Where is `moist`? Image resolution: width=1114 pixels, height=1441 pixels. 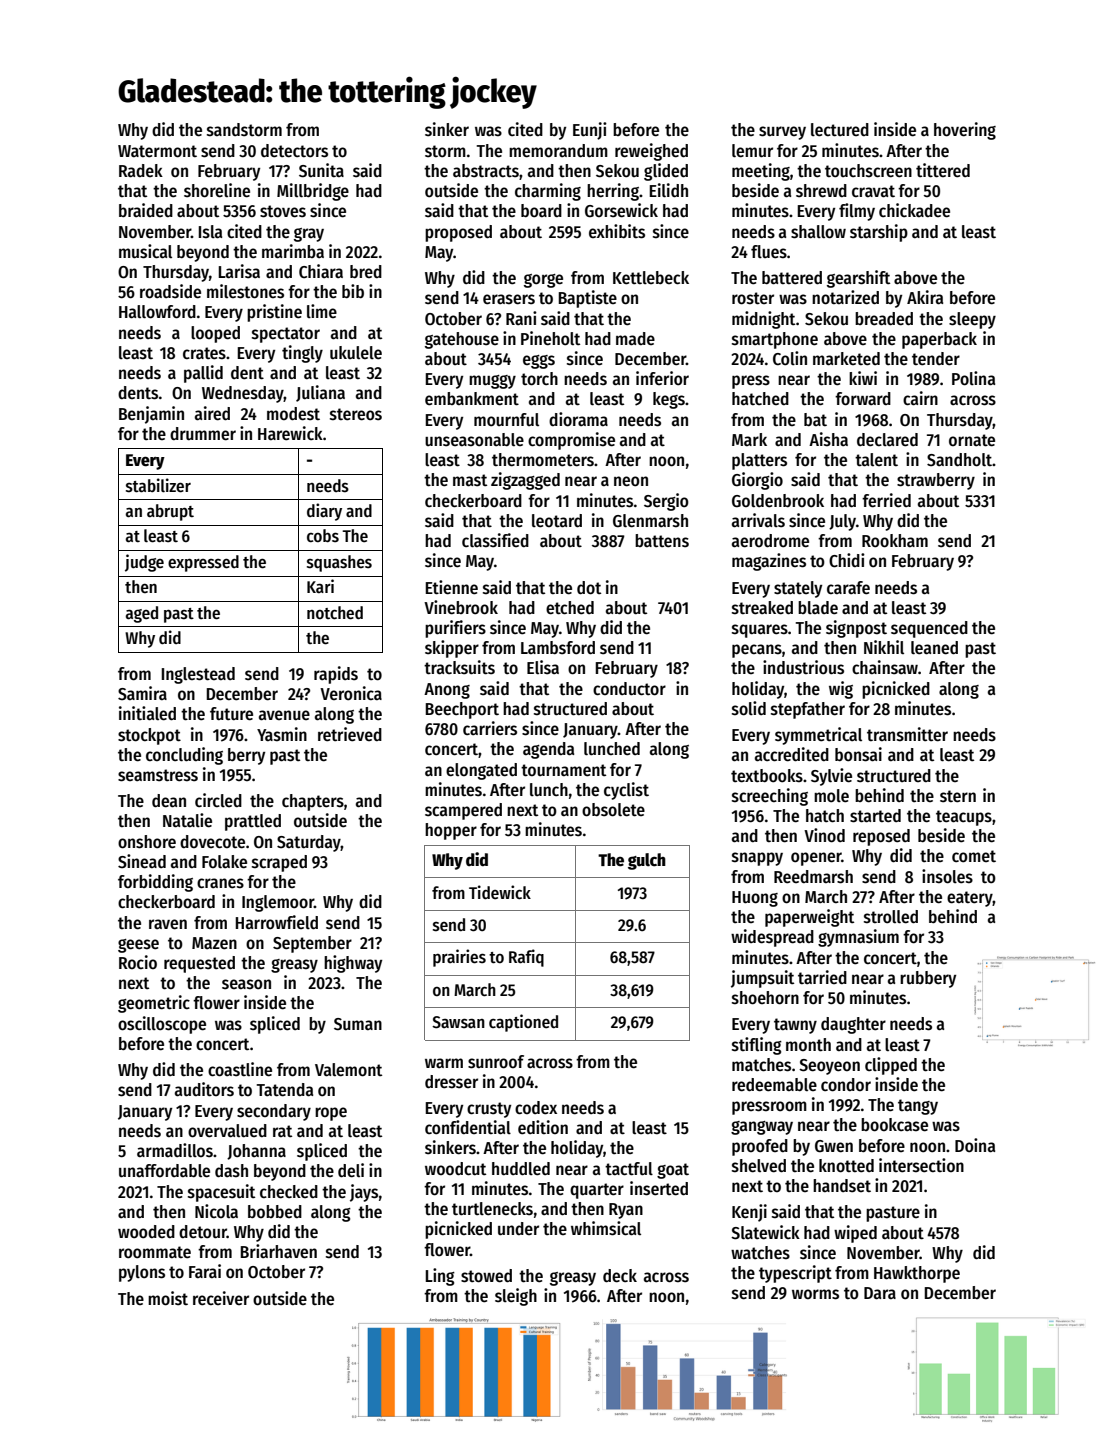 moist is located at coordinates (168, 1298).
